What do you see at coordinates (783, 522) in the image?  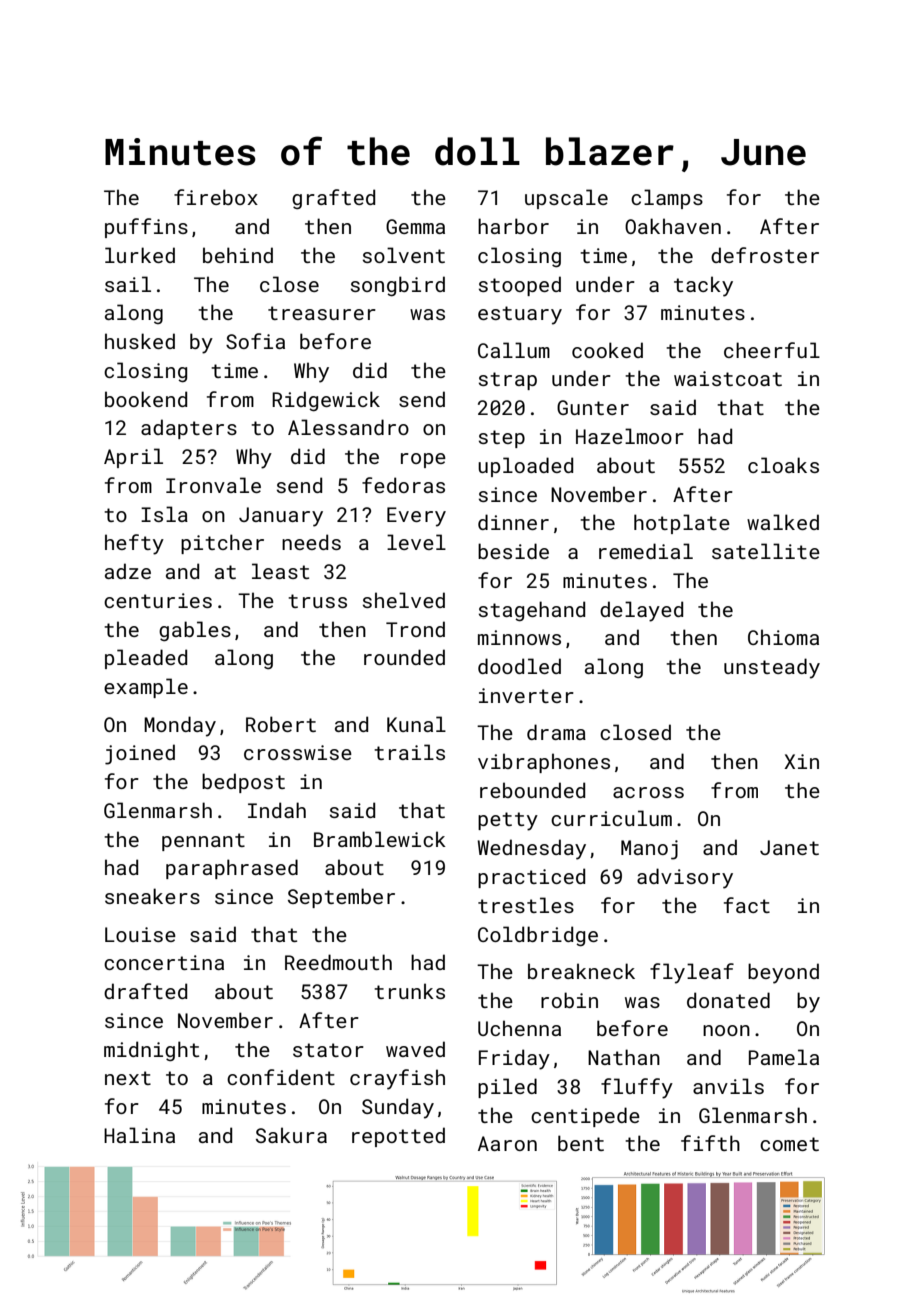 I see `walked` at bounding box center [783, 522].
